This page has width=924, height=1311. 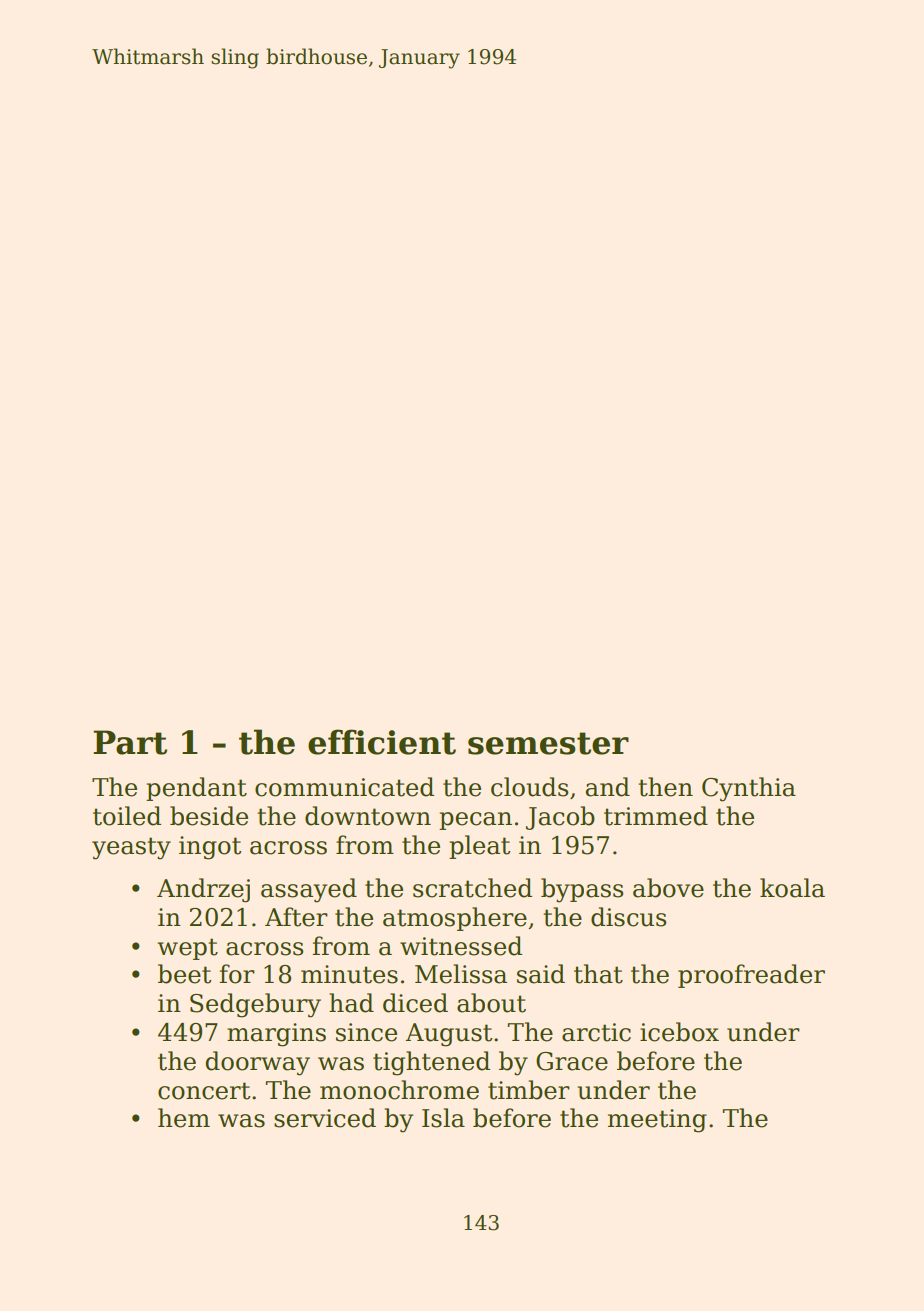 I want to click on clouds, so click(x=530, y=787).
